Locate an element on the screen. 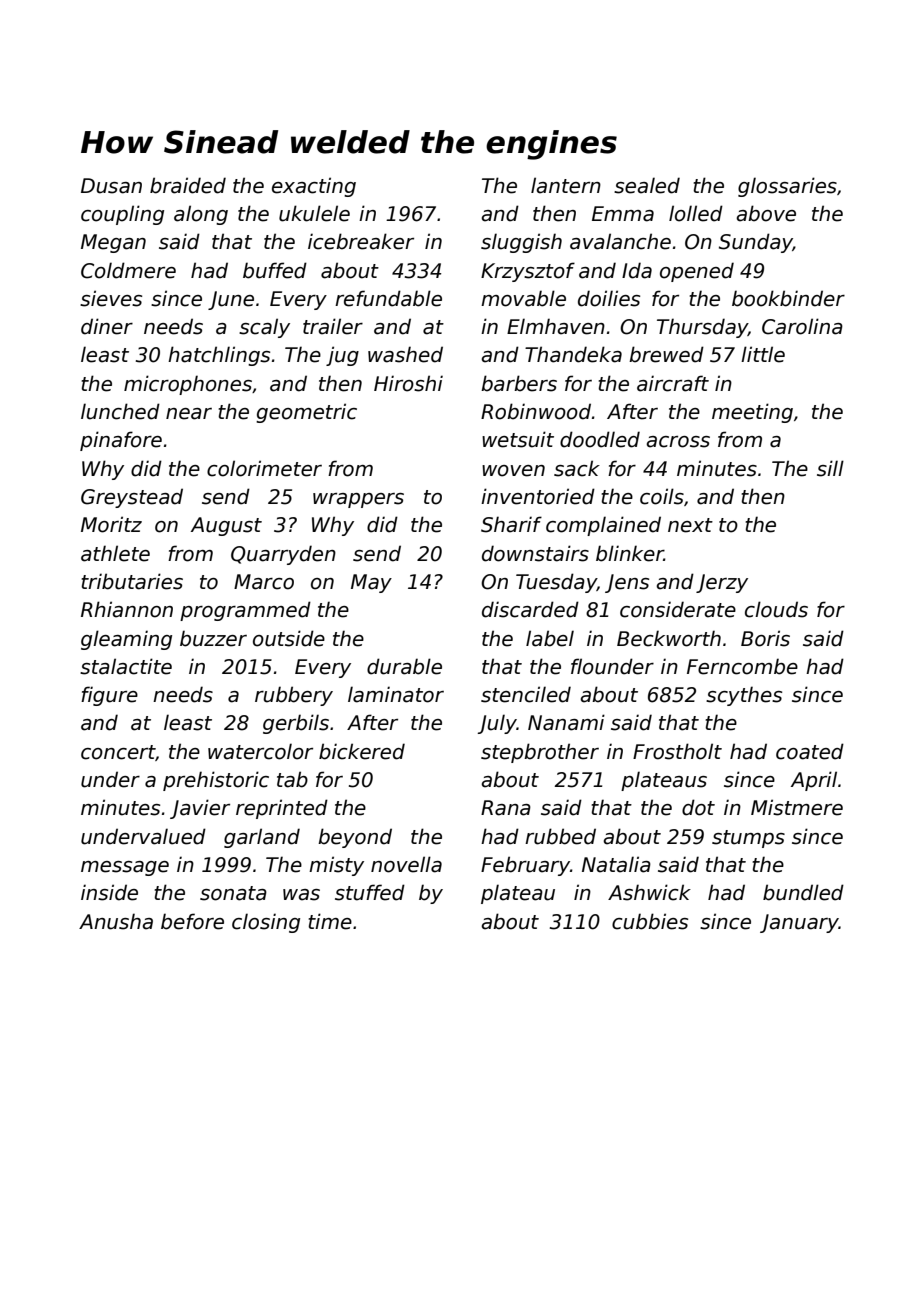 The width and height of the screenshot is (924, 1314). Anusha is located at coordinates (116, 921).
